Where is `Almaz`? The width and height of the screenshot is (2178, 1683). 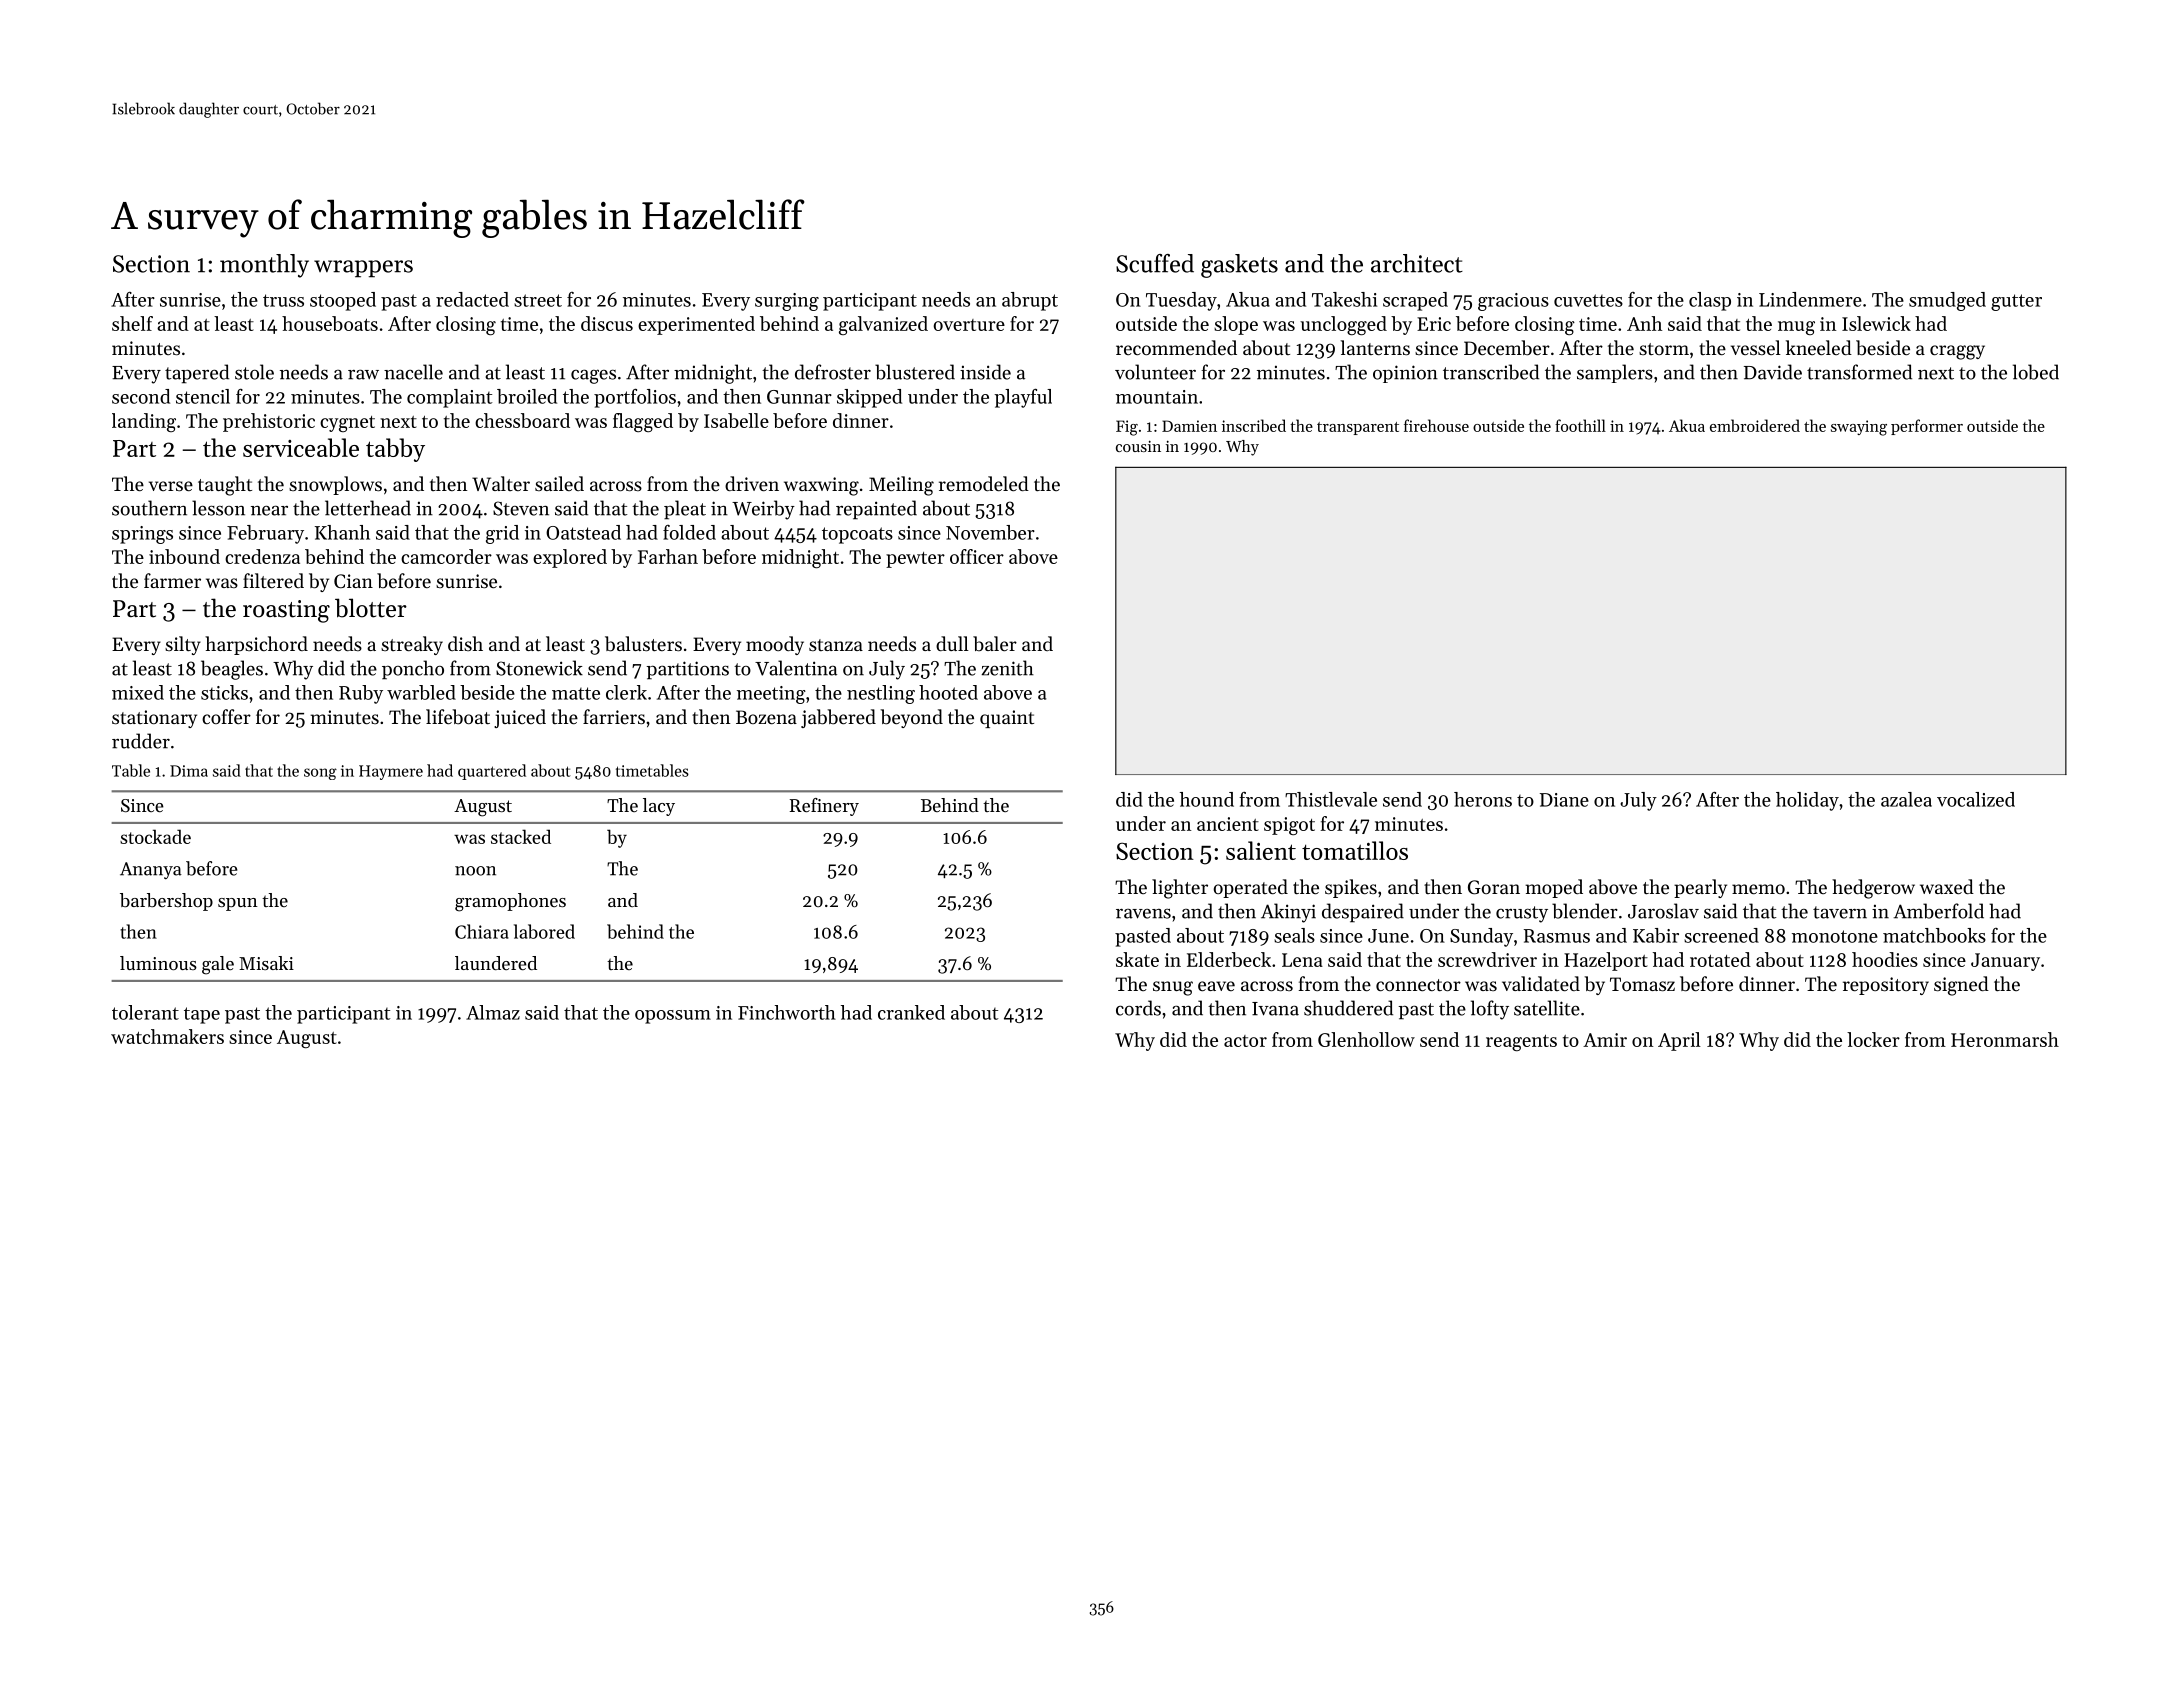
Almaz is located at coordinates (493, 1012).
